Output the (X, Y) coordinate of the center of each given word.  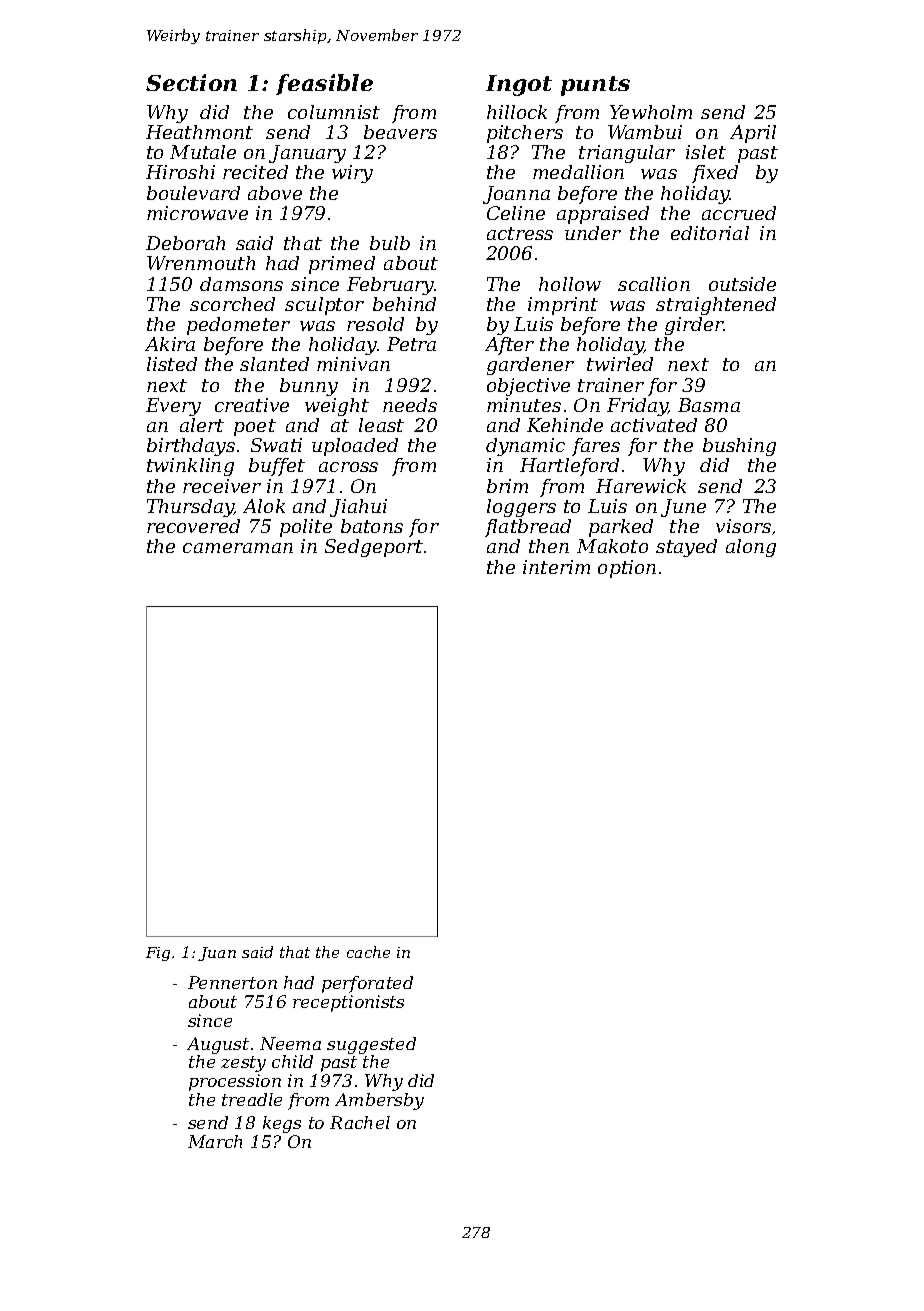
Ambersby (379, 1101)
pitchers (525, 134)
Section (191, 82)
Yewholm (651, 112)
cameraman (238, 548)
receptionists (348, 1003)
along (751, 548)
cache (368, 952)
